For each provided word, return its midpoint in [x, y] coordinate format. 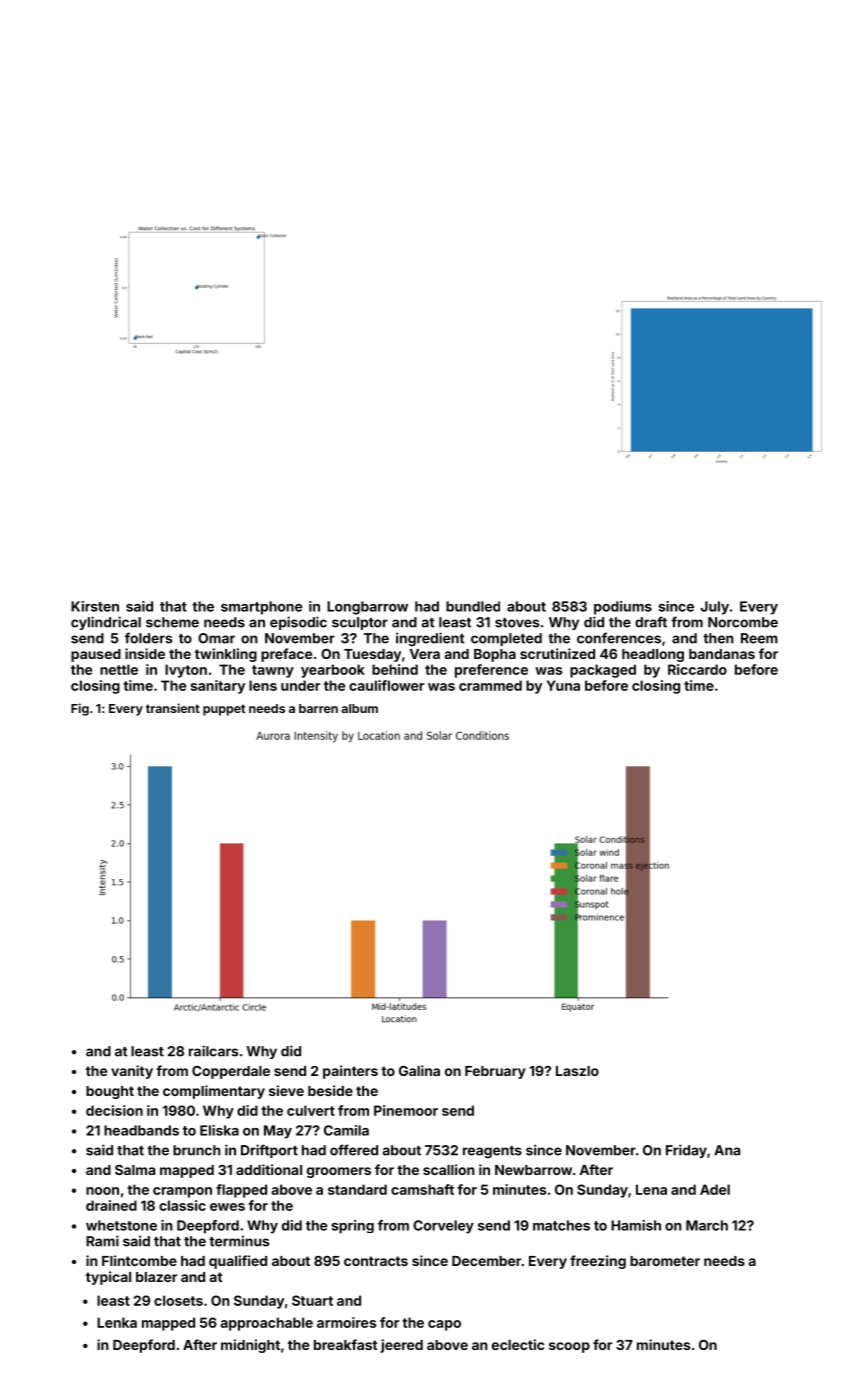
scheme [172, 622]
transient [173, 708]
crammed [490, 685]
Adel [715, 1189]
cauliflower [386, 685]
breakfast [346, 1344]
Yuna [563, 685]
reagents [492, 1152]
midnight [250, 1346]
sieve [286, 1090]
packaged [603, 671]
